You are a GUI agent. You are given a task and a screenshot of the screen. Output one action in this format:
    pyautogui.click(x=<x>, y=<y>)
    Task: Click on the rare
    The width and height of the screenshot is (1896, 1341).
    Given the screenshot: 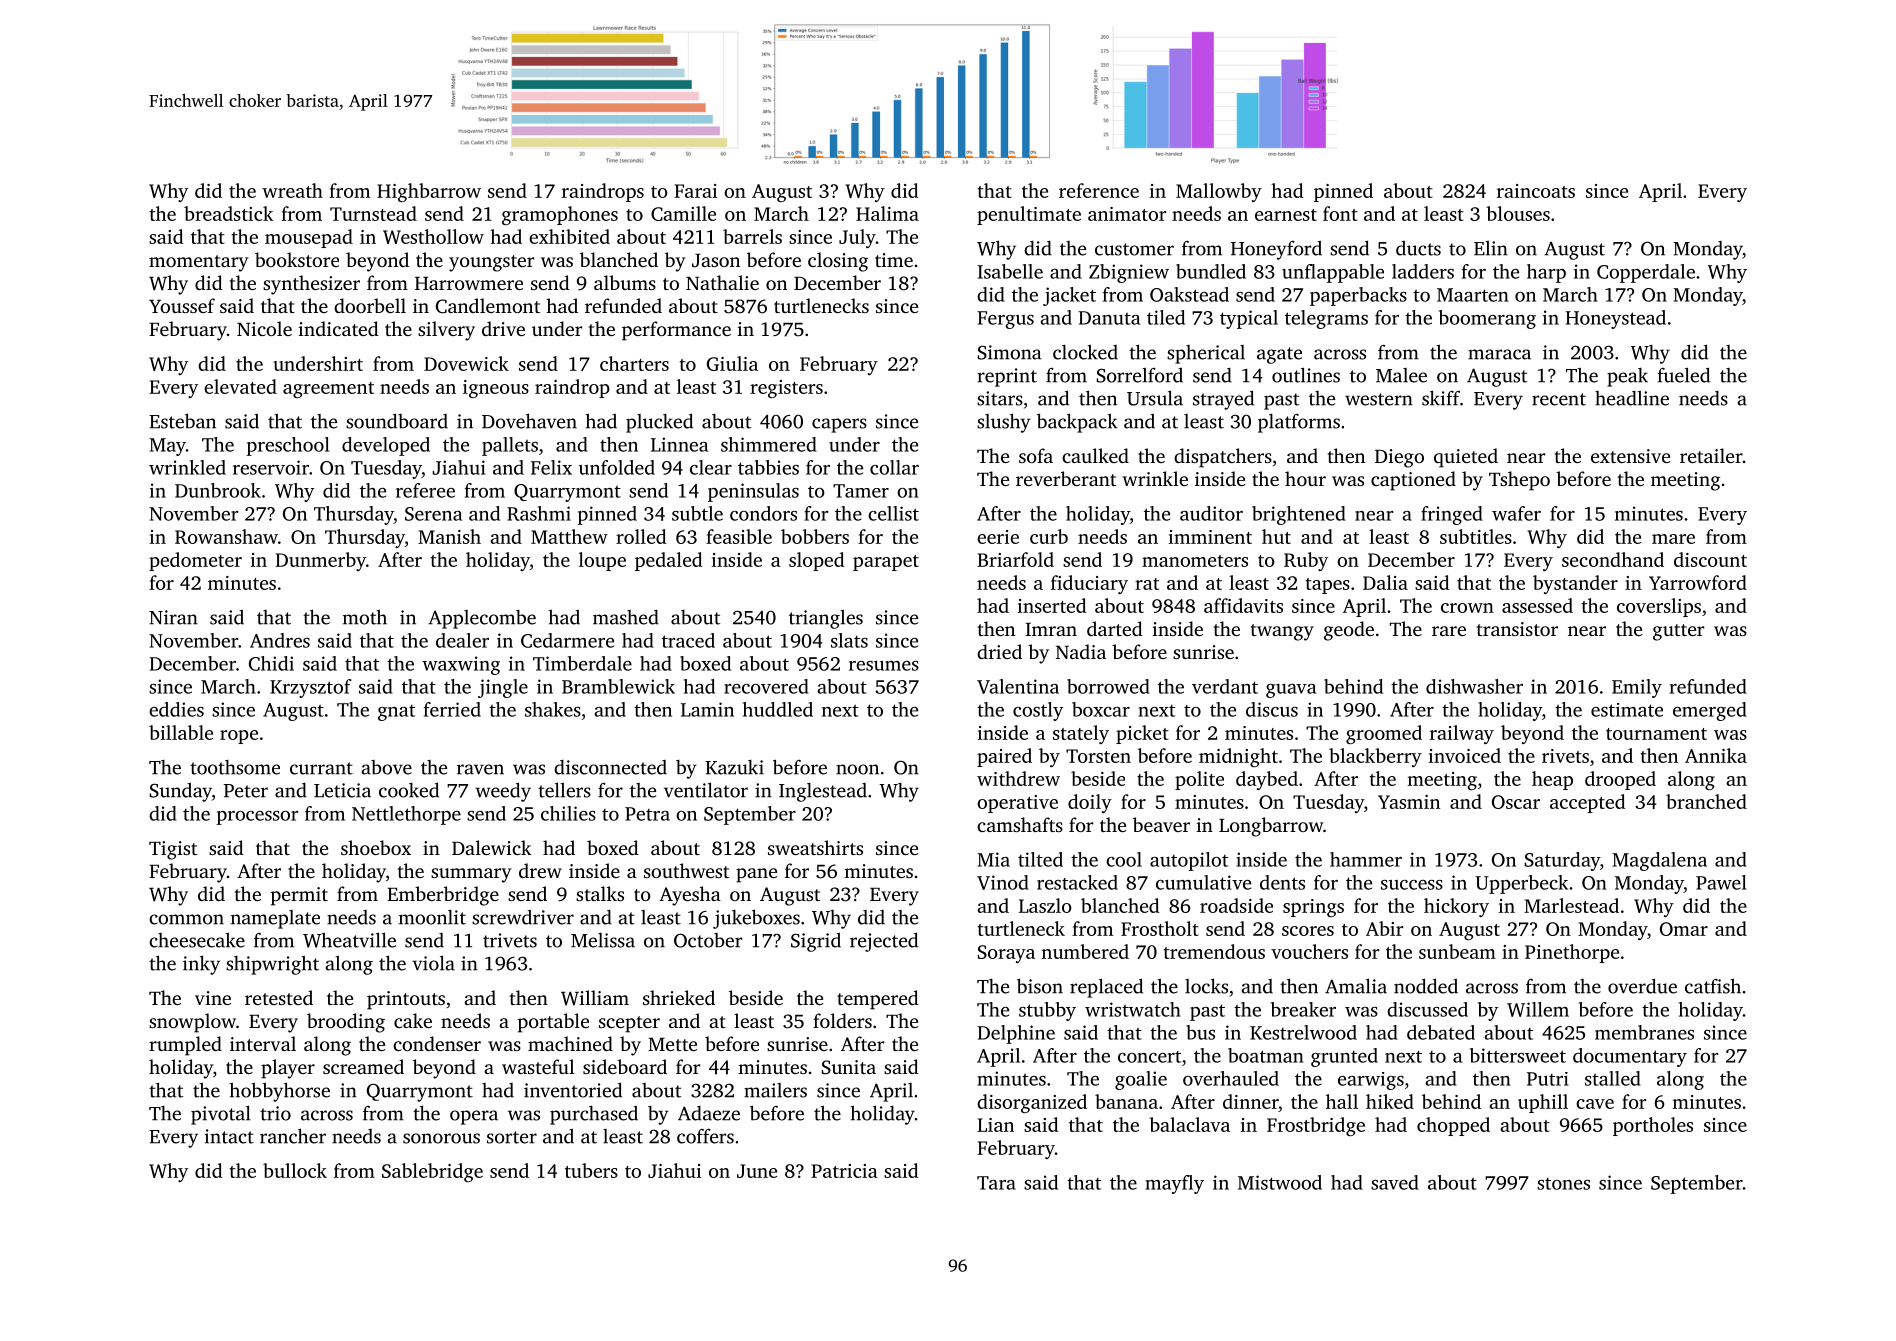 What is the action you would take?
    pyautogui.click(x=1449, y=631)
